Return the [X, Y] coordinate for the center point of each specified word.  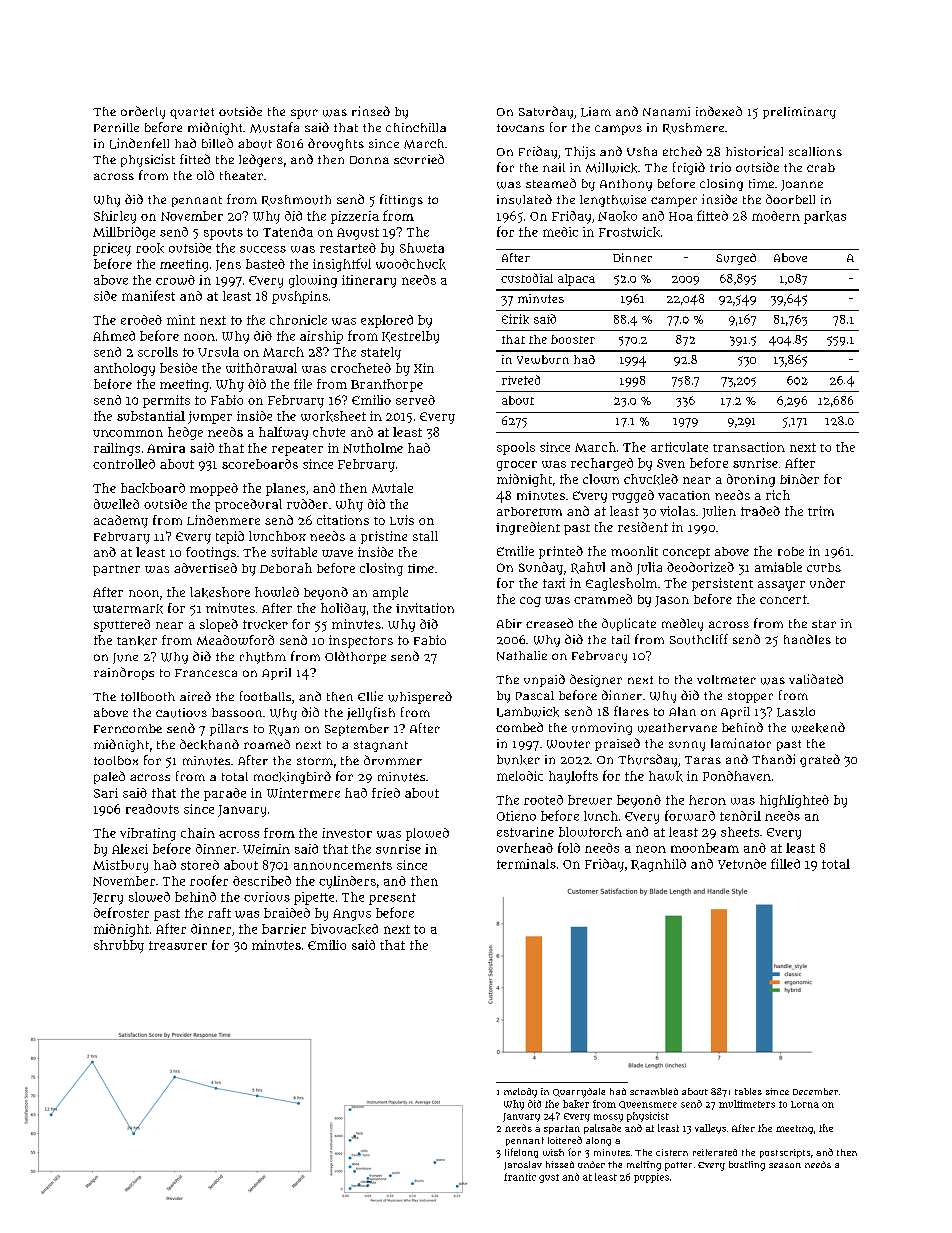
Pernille [116, 127]
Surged [736, 259]
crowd [175, 280]
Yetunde [742, 864]
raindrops [124, 673]
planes [285, 489]
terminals [526, 864]
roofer [209, 880]
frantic [520, 1177]
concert [783, 599]
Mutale [392, 488]
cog [530, 602]
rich [778, 495]
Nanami [666, 111]
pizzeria [355, 217]
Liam [596, 112]
